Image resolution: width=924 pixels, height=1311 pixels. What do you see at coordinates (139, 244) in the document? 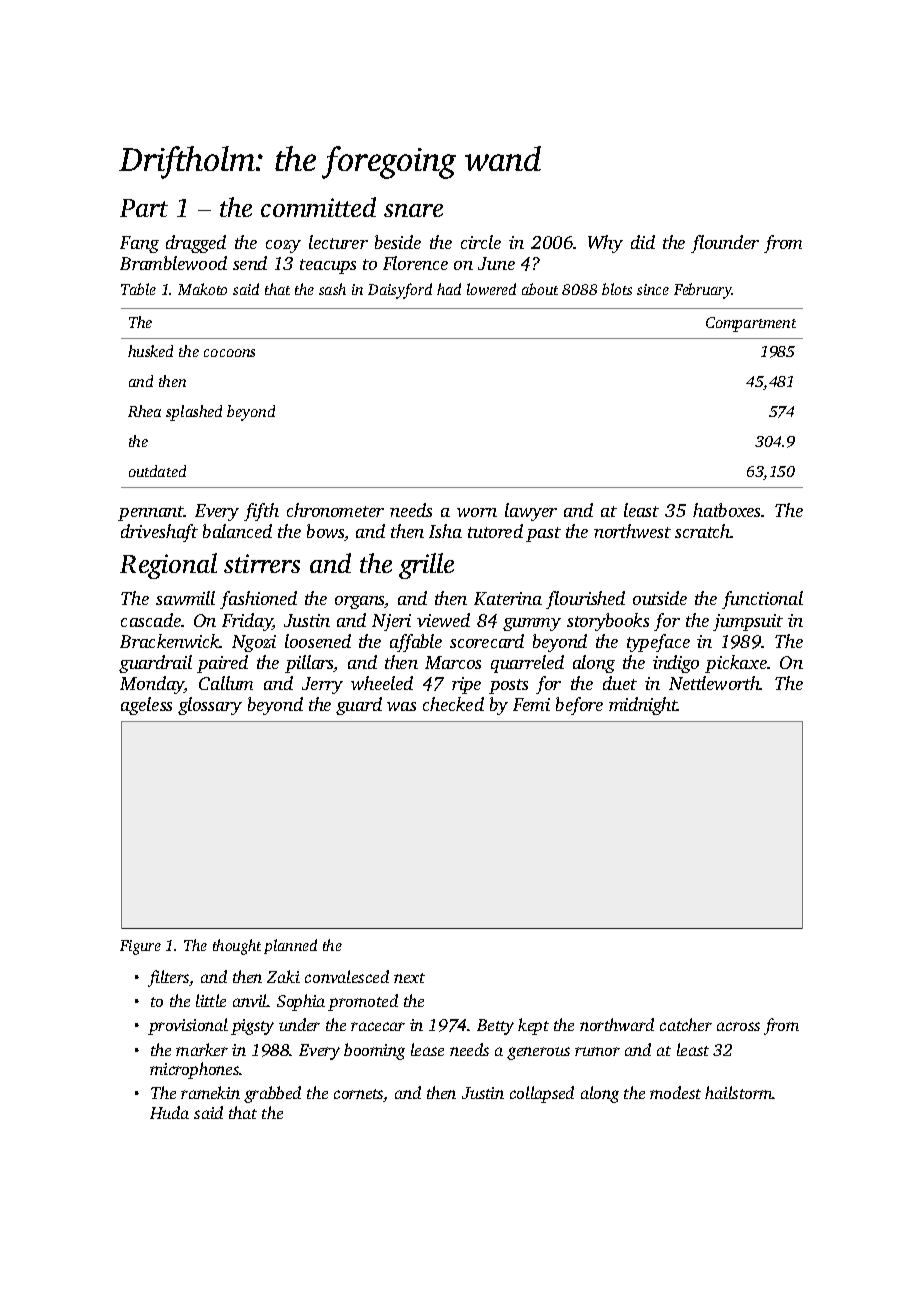
I see `Fang` at bounding box center [139, 244].
